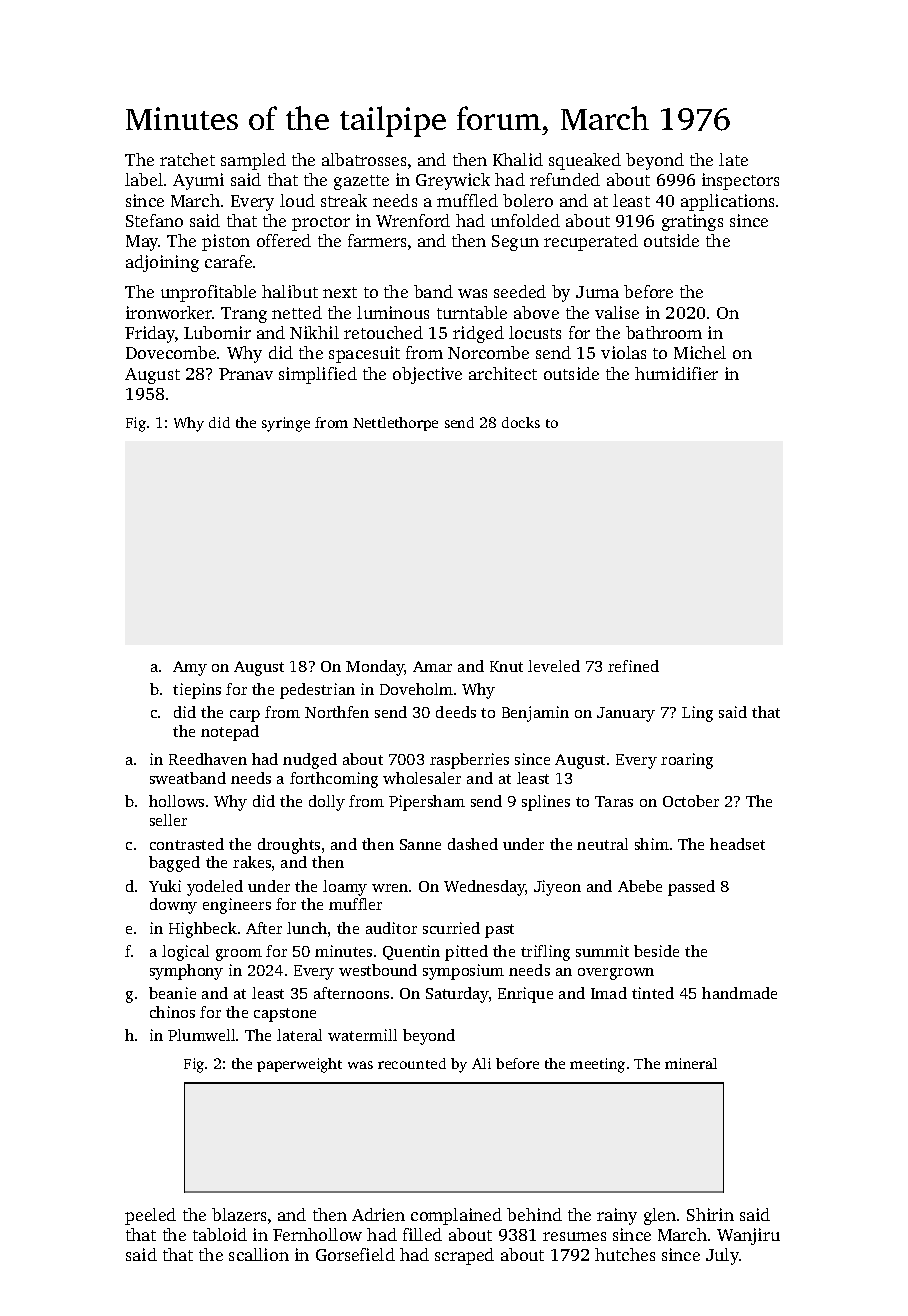 The width and height of the page is (908, 1316). Describe the element at coordinates (284, 240) in the page. I see `offered` at that location.
